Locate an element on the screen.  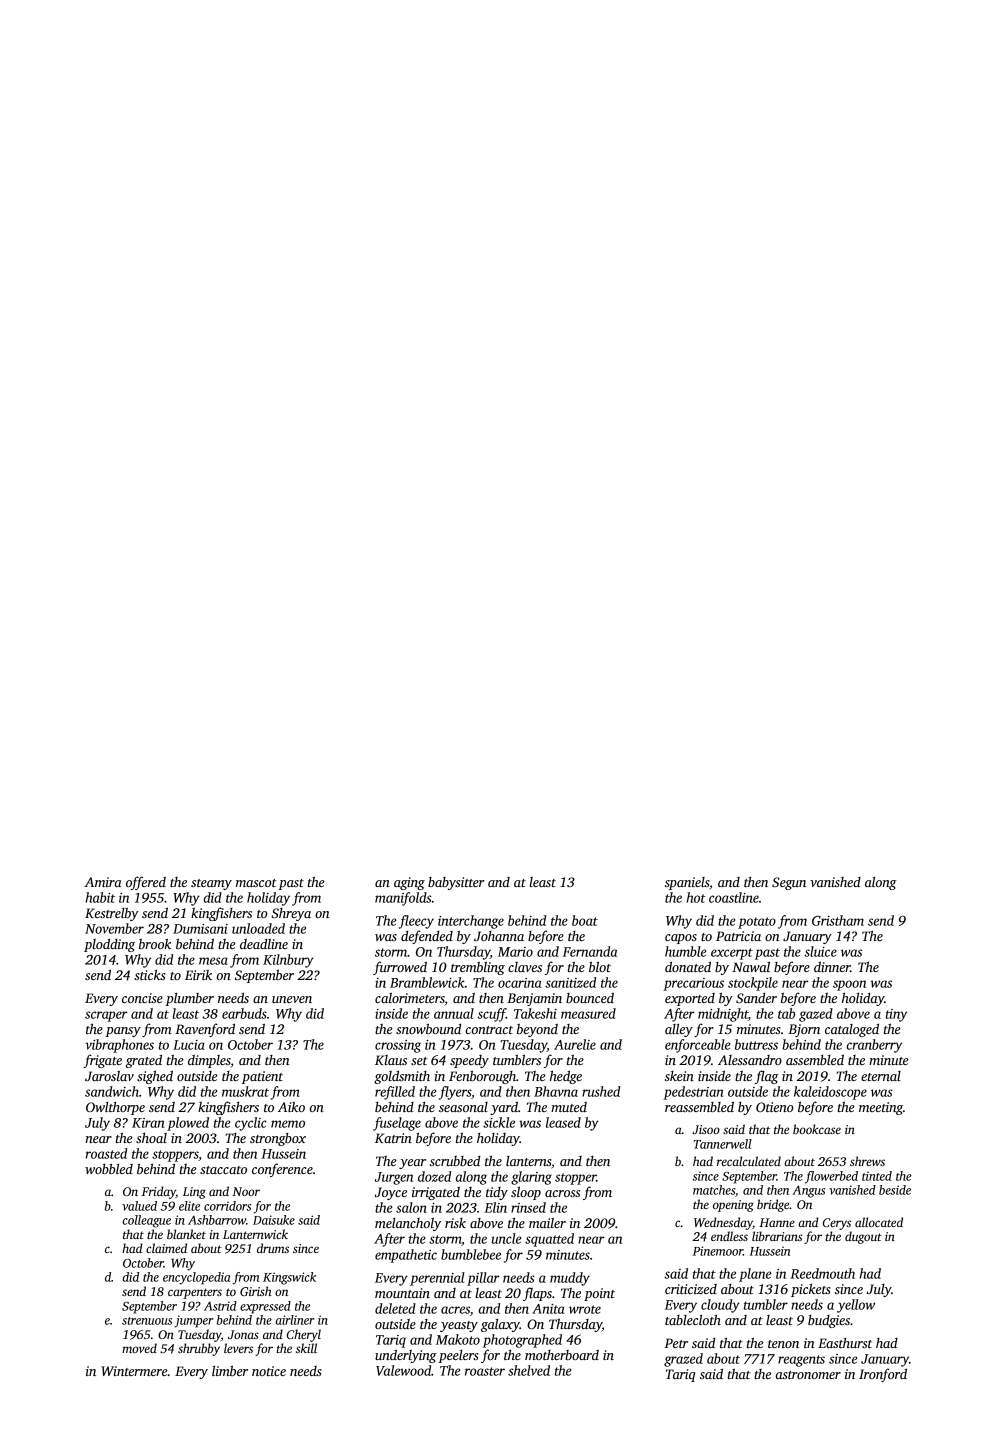
Gristham is located at coordinates (838, 920).
